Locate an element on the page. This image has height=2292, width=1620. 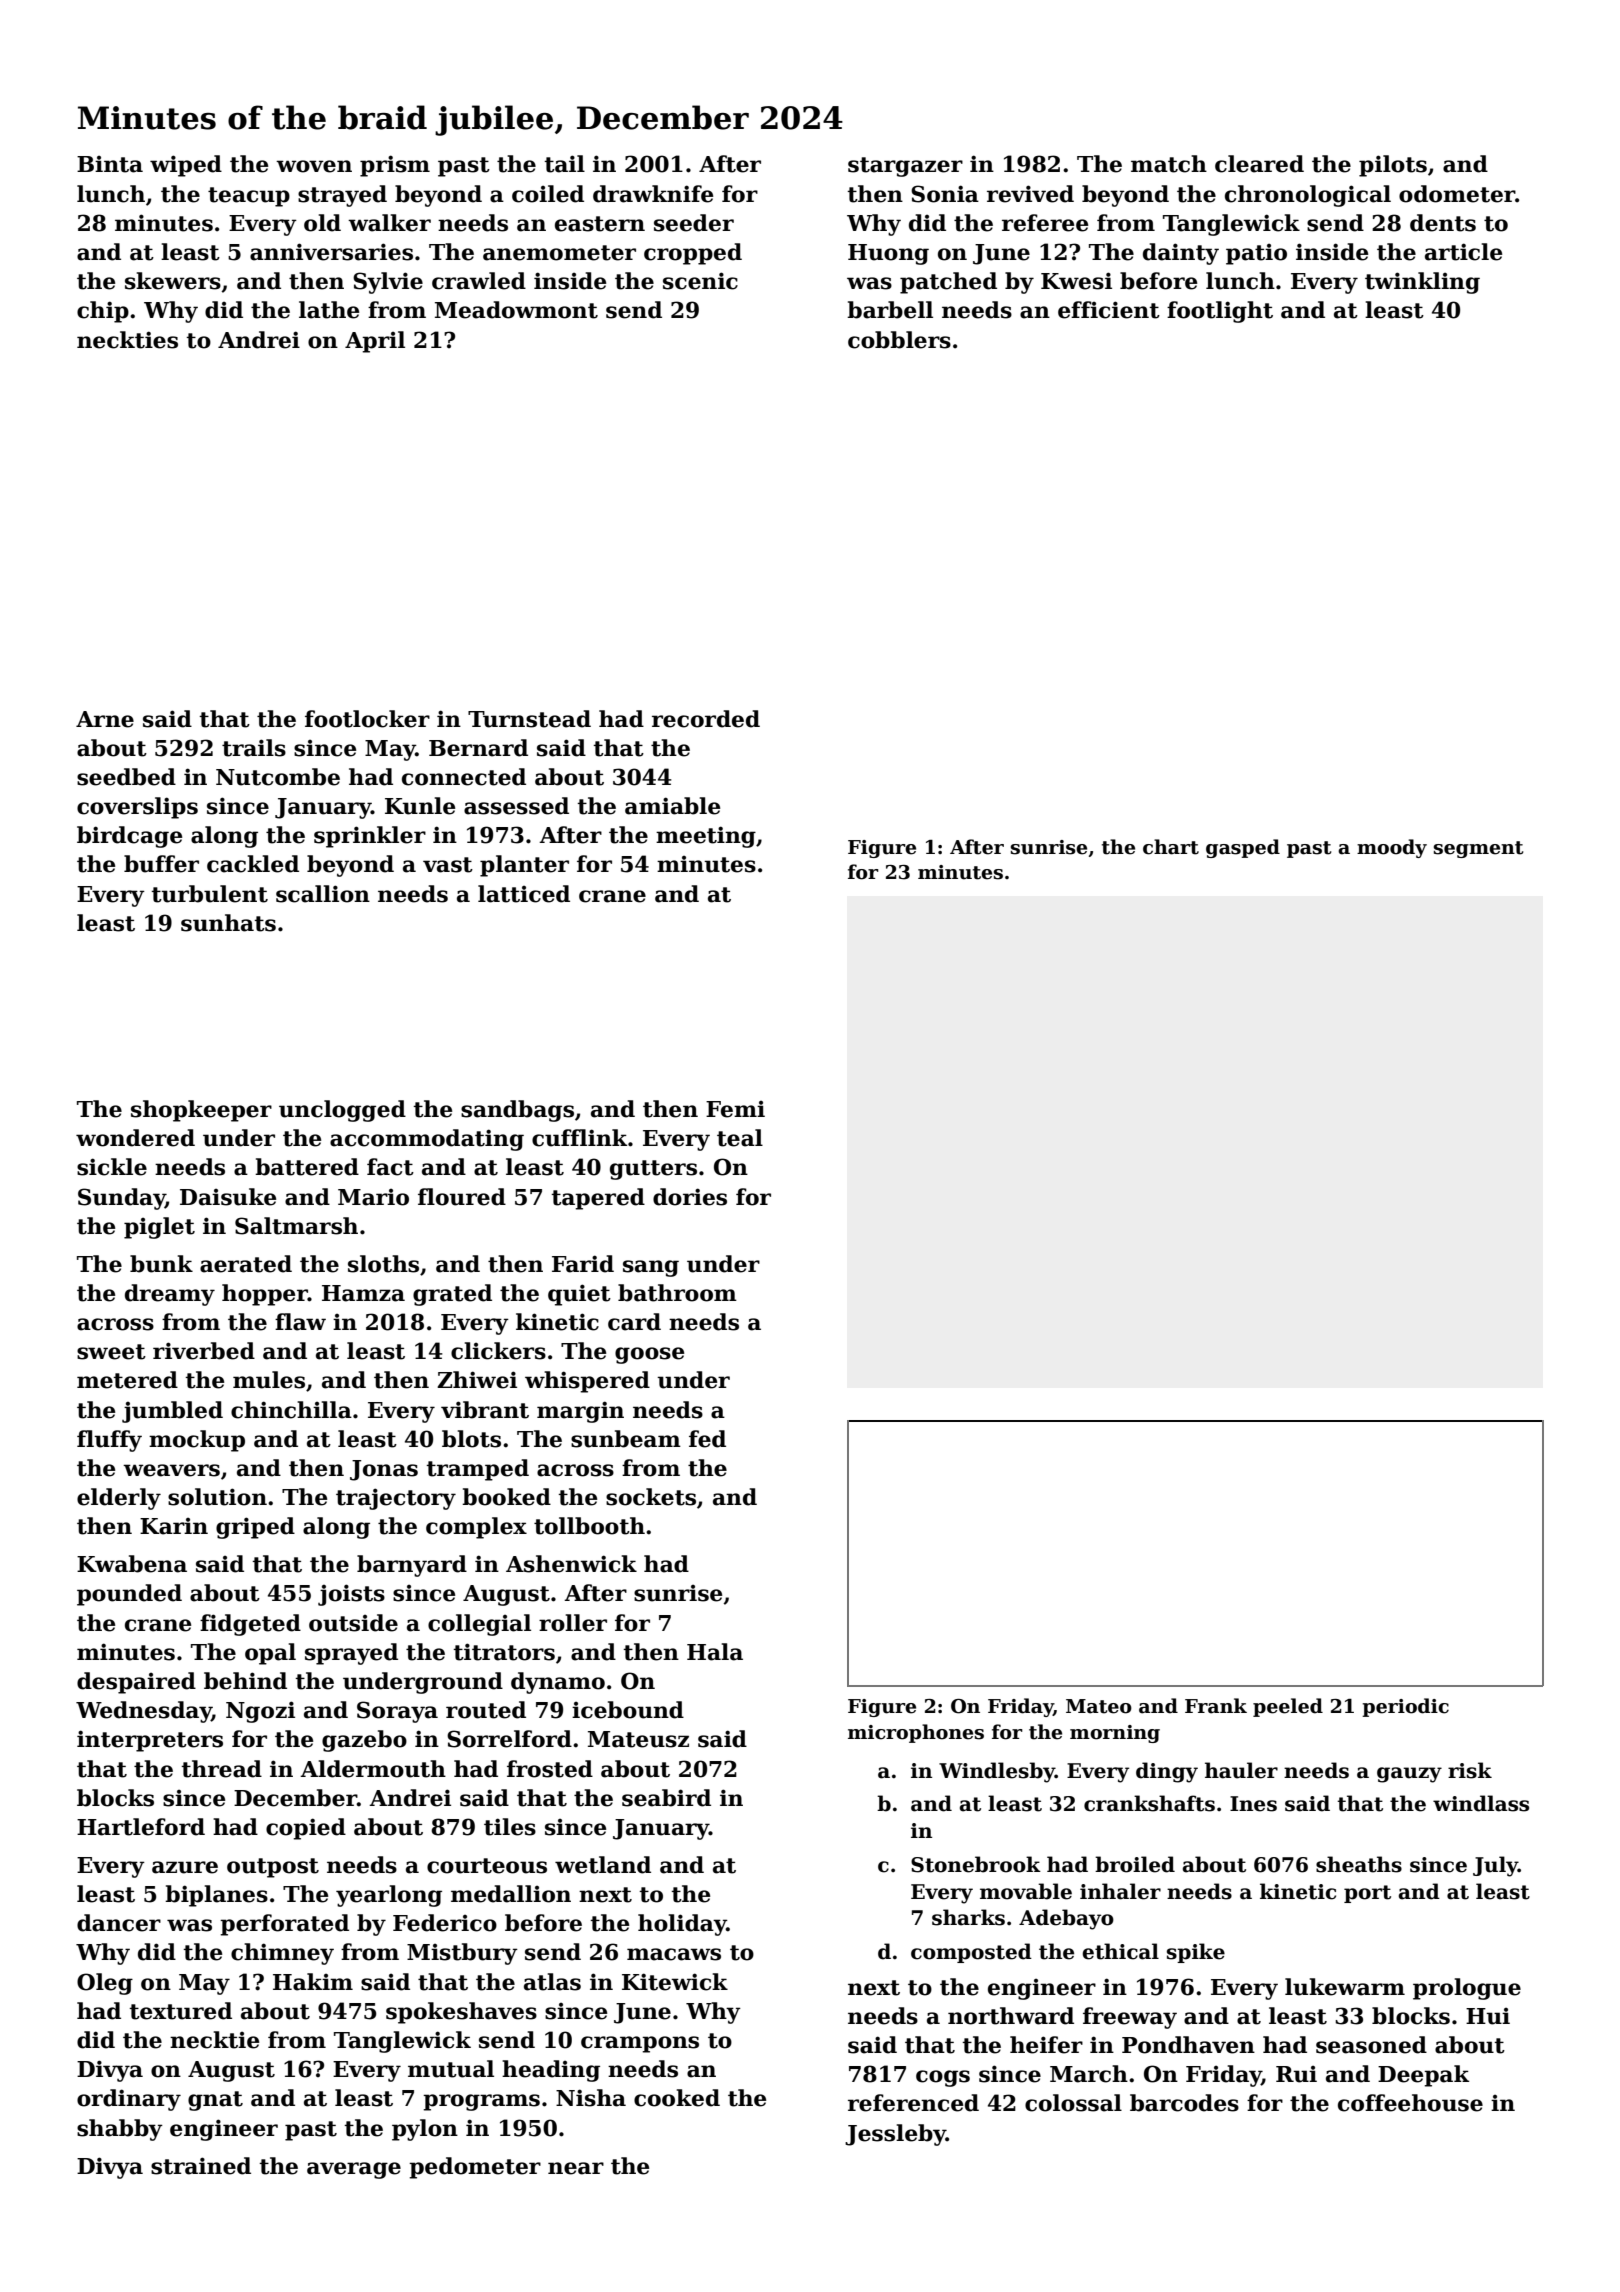
recorded is located at coordinates (706, 719).
